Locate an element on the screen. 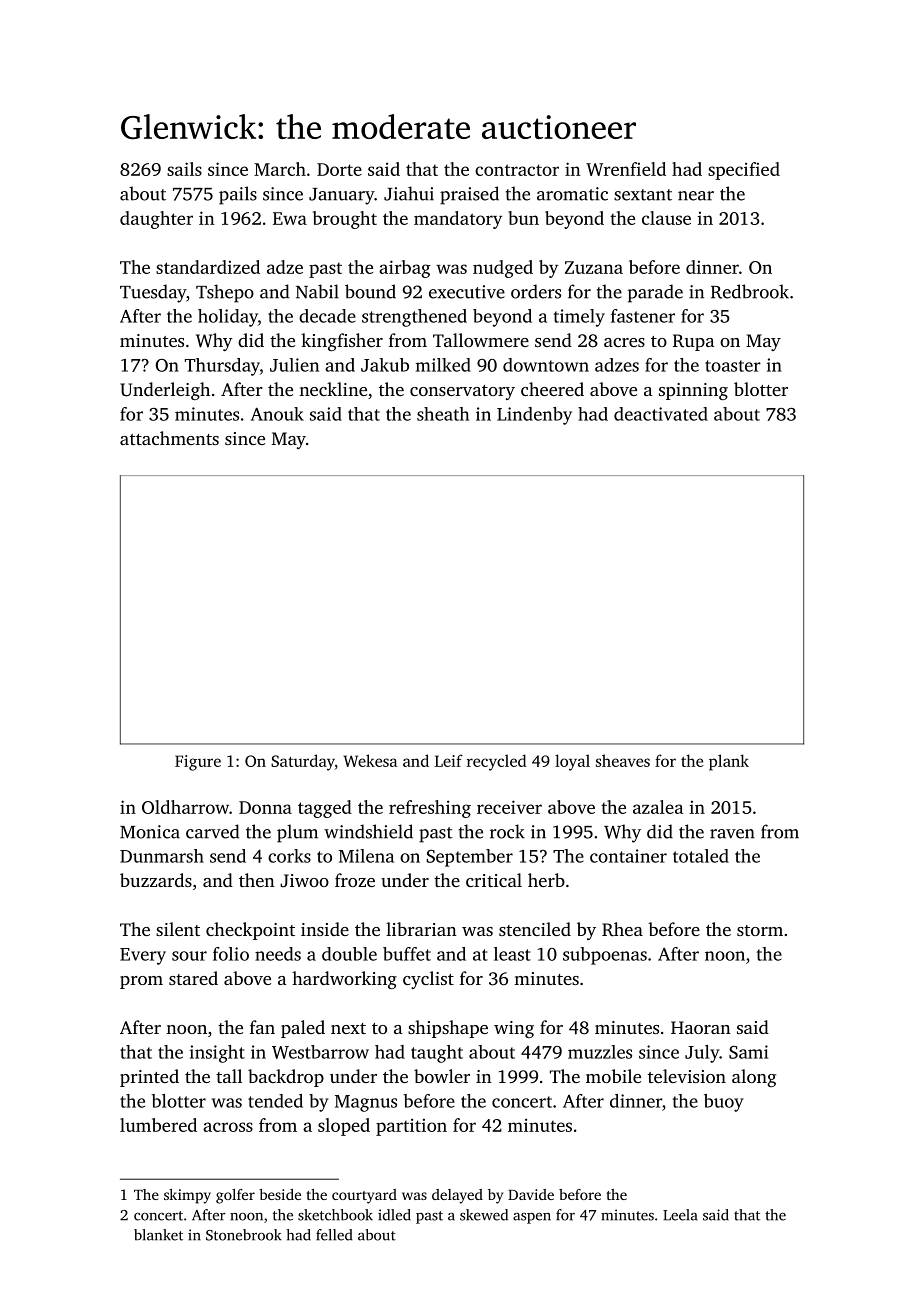 This screenshot has height=1314, width=924. Sami is located at coordinates (748, 1052).
